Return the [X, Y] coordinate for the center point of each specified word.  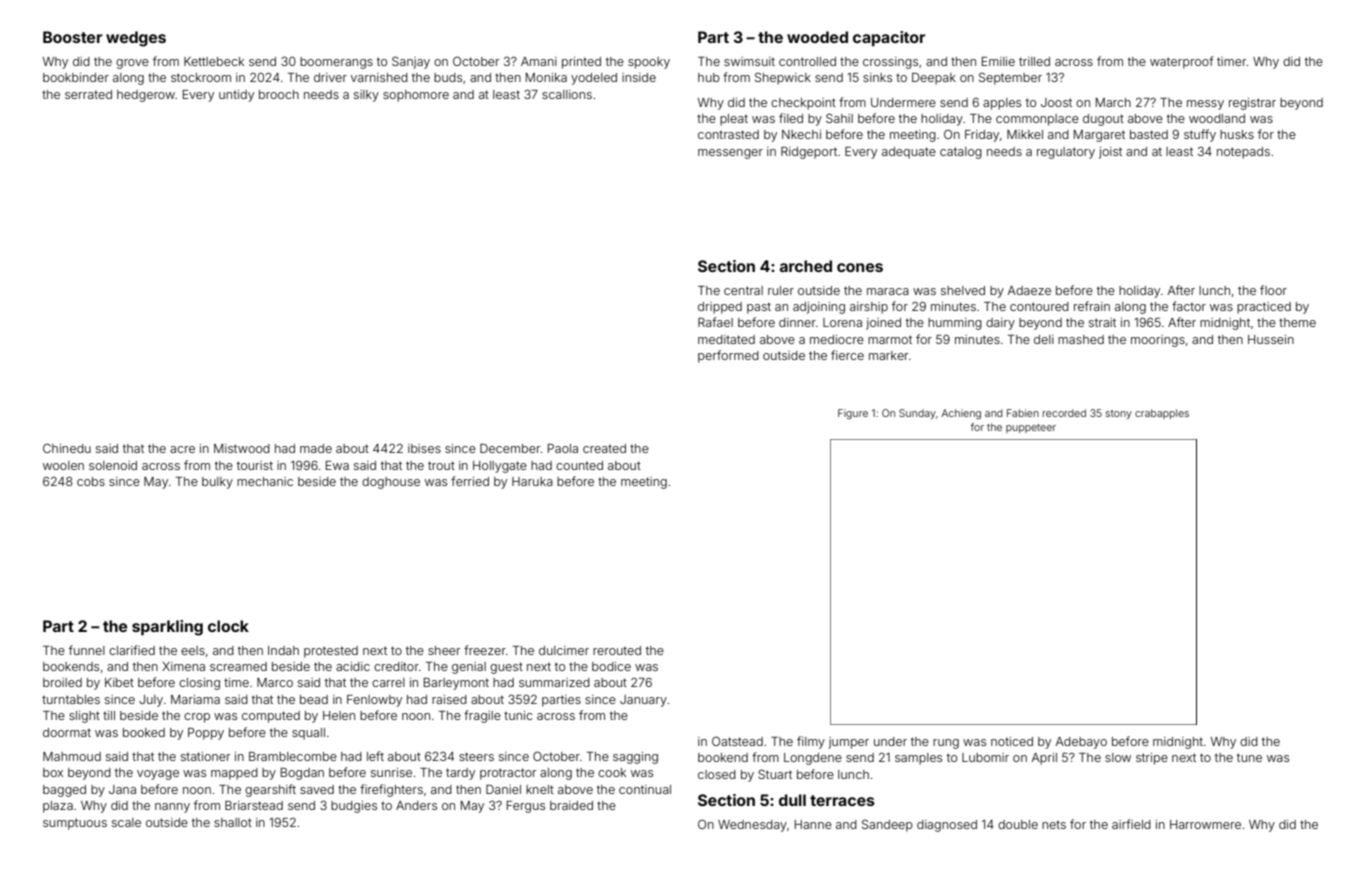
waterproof [1182, 62]
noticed [1012, 741]
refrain [1092, 306]
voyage [158, 775]
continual [645, 789]
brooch [279, 94]
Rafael [715, 322]
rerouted [617, 650]
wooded [817, 37]
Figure [853, 414]
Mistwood [242, 448]
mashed [1081, 339]
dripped [720, 308]
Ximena [183, 666]
